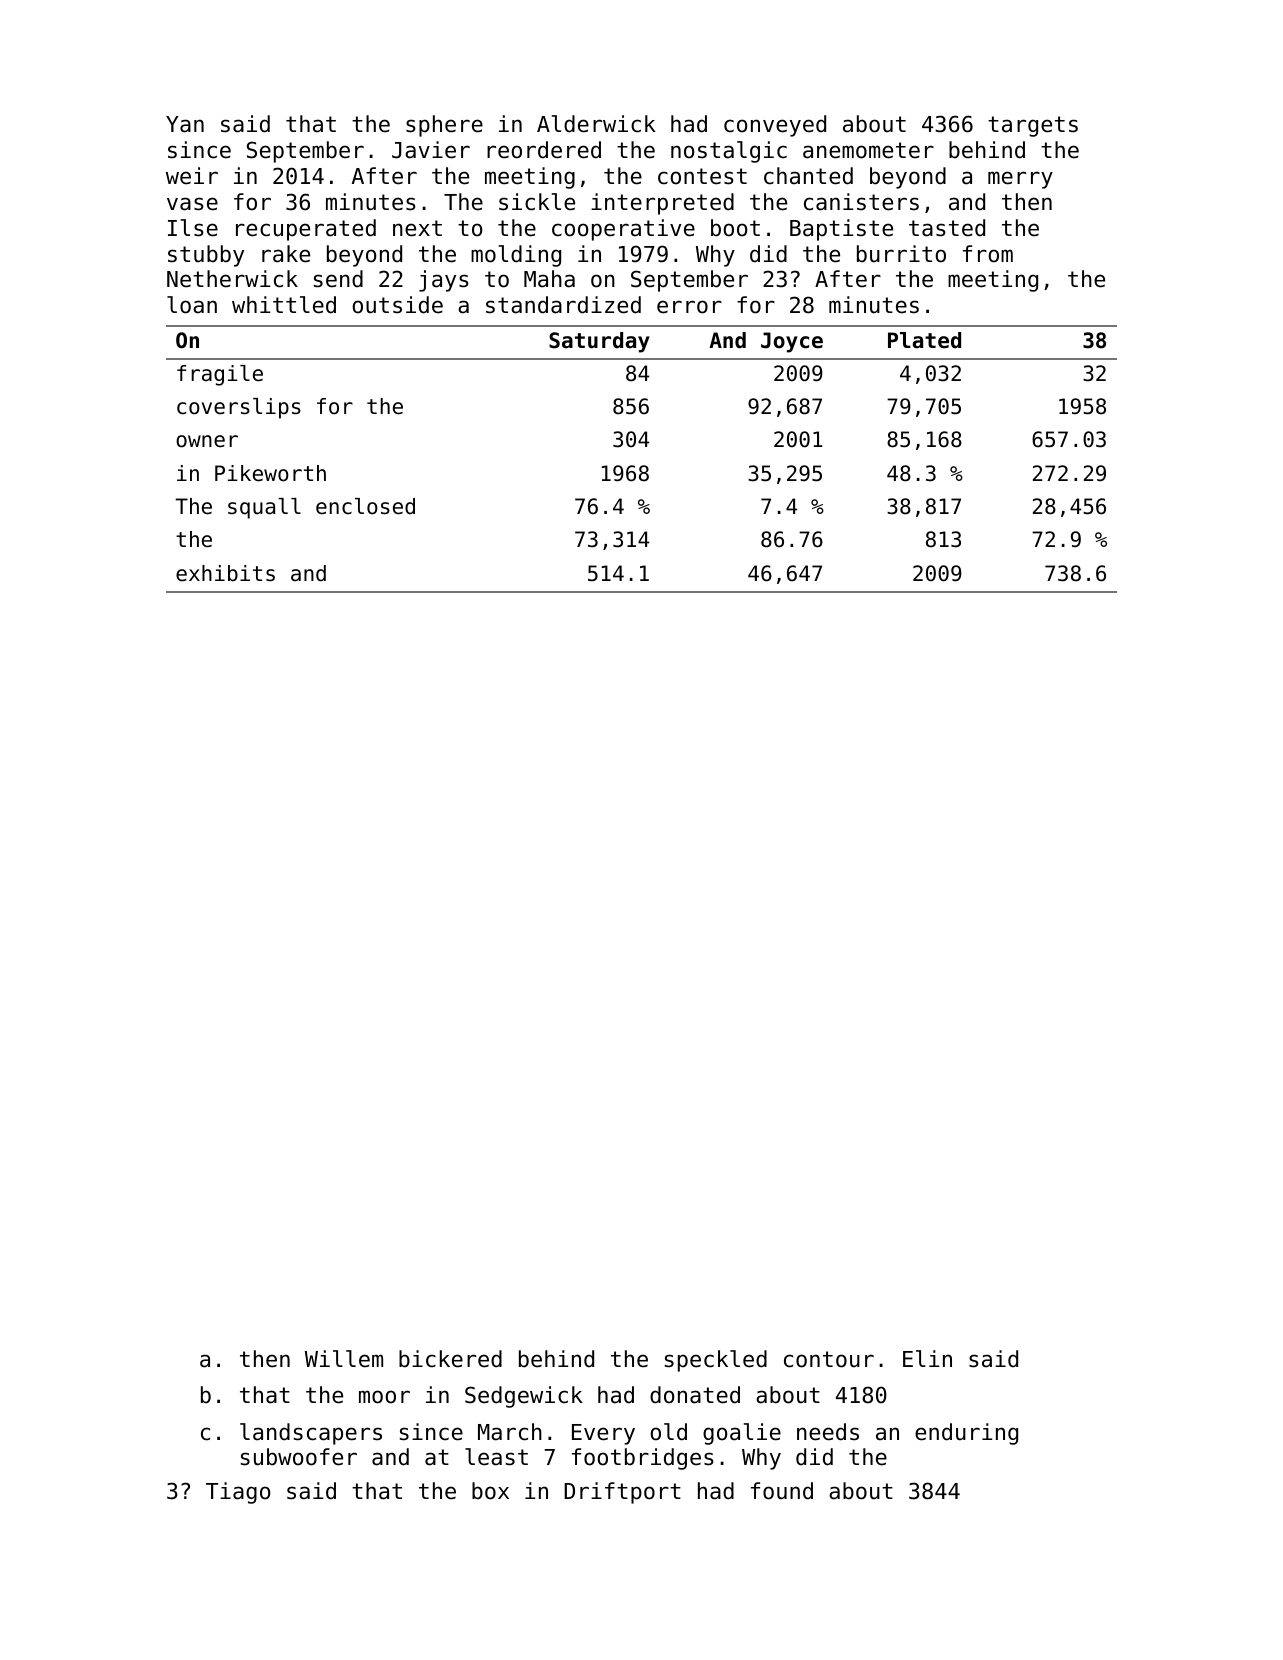  Describe the element at coordinates (927, 1358) in the screenshot. I see `Elin` at that location.
